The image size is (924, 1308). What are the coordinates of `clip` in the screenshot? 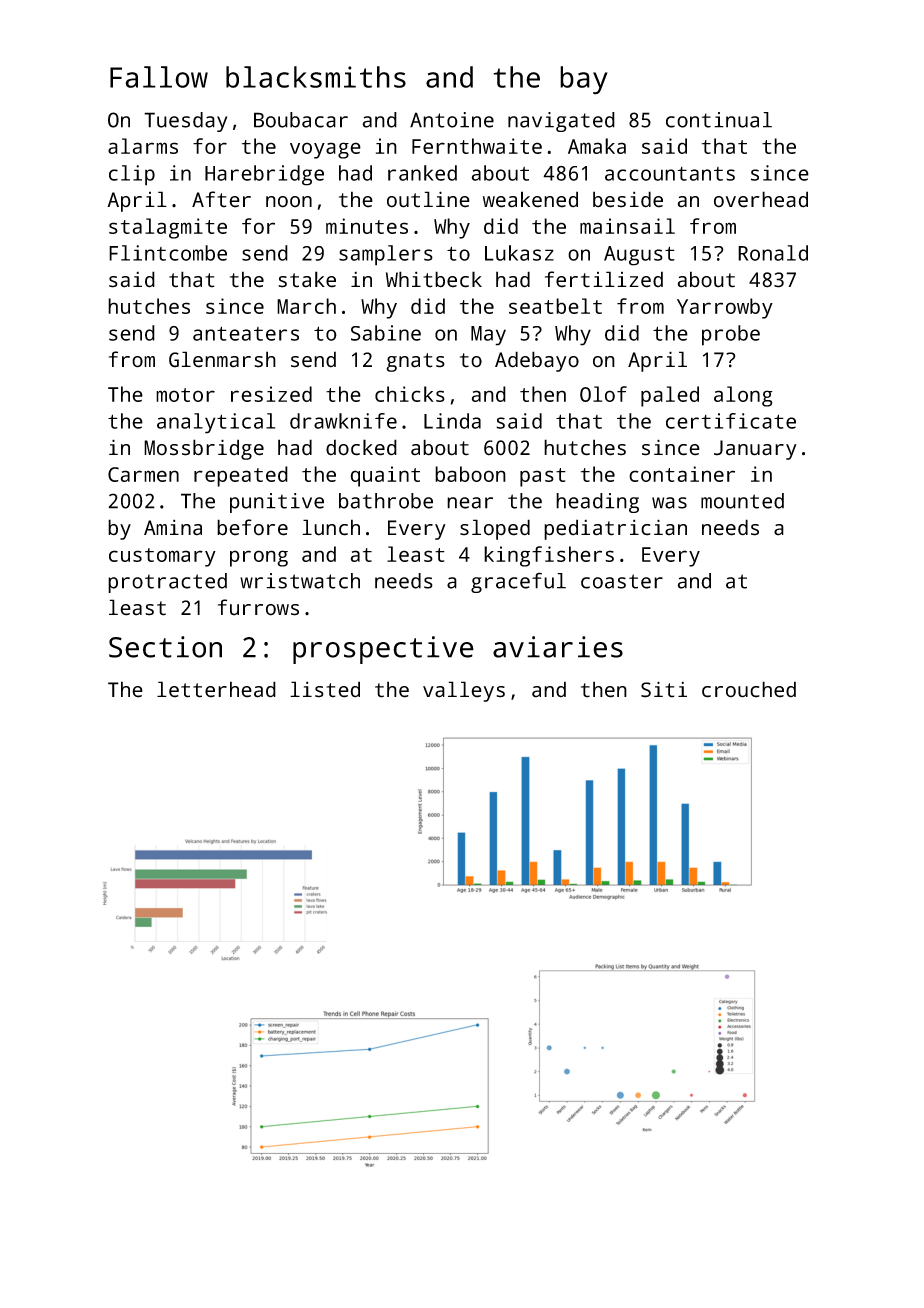 It's located at (132, 175).
